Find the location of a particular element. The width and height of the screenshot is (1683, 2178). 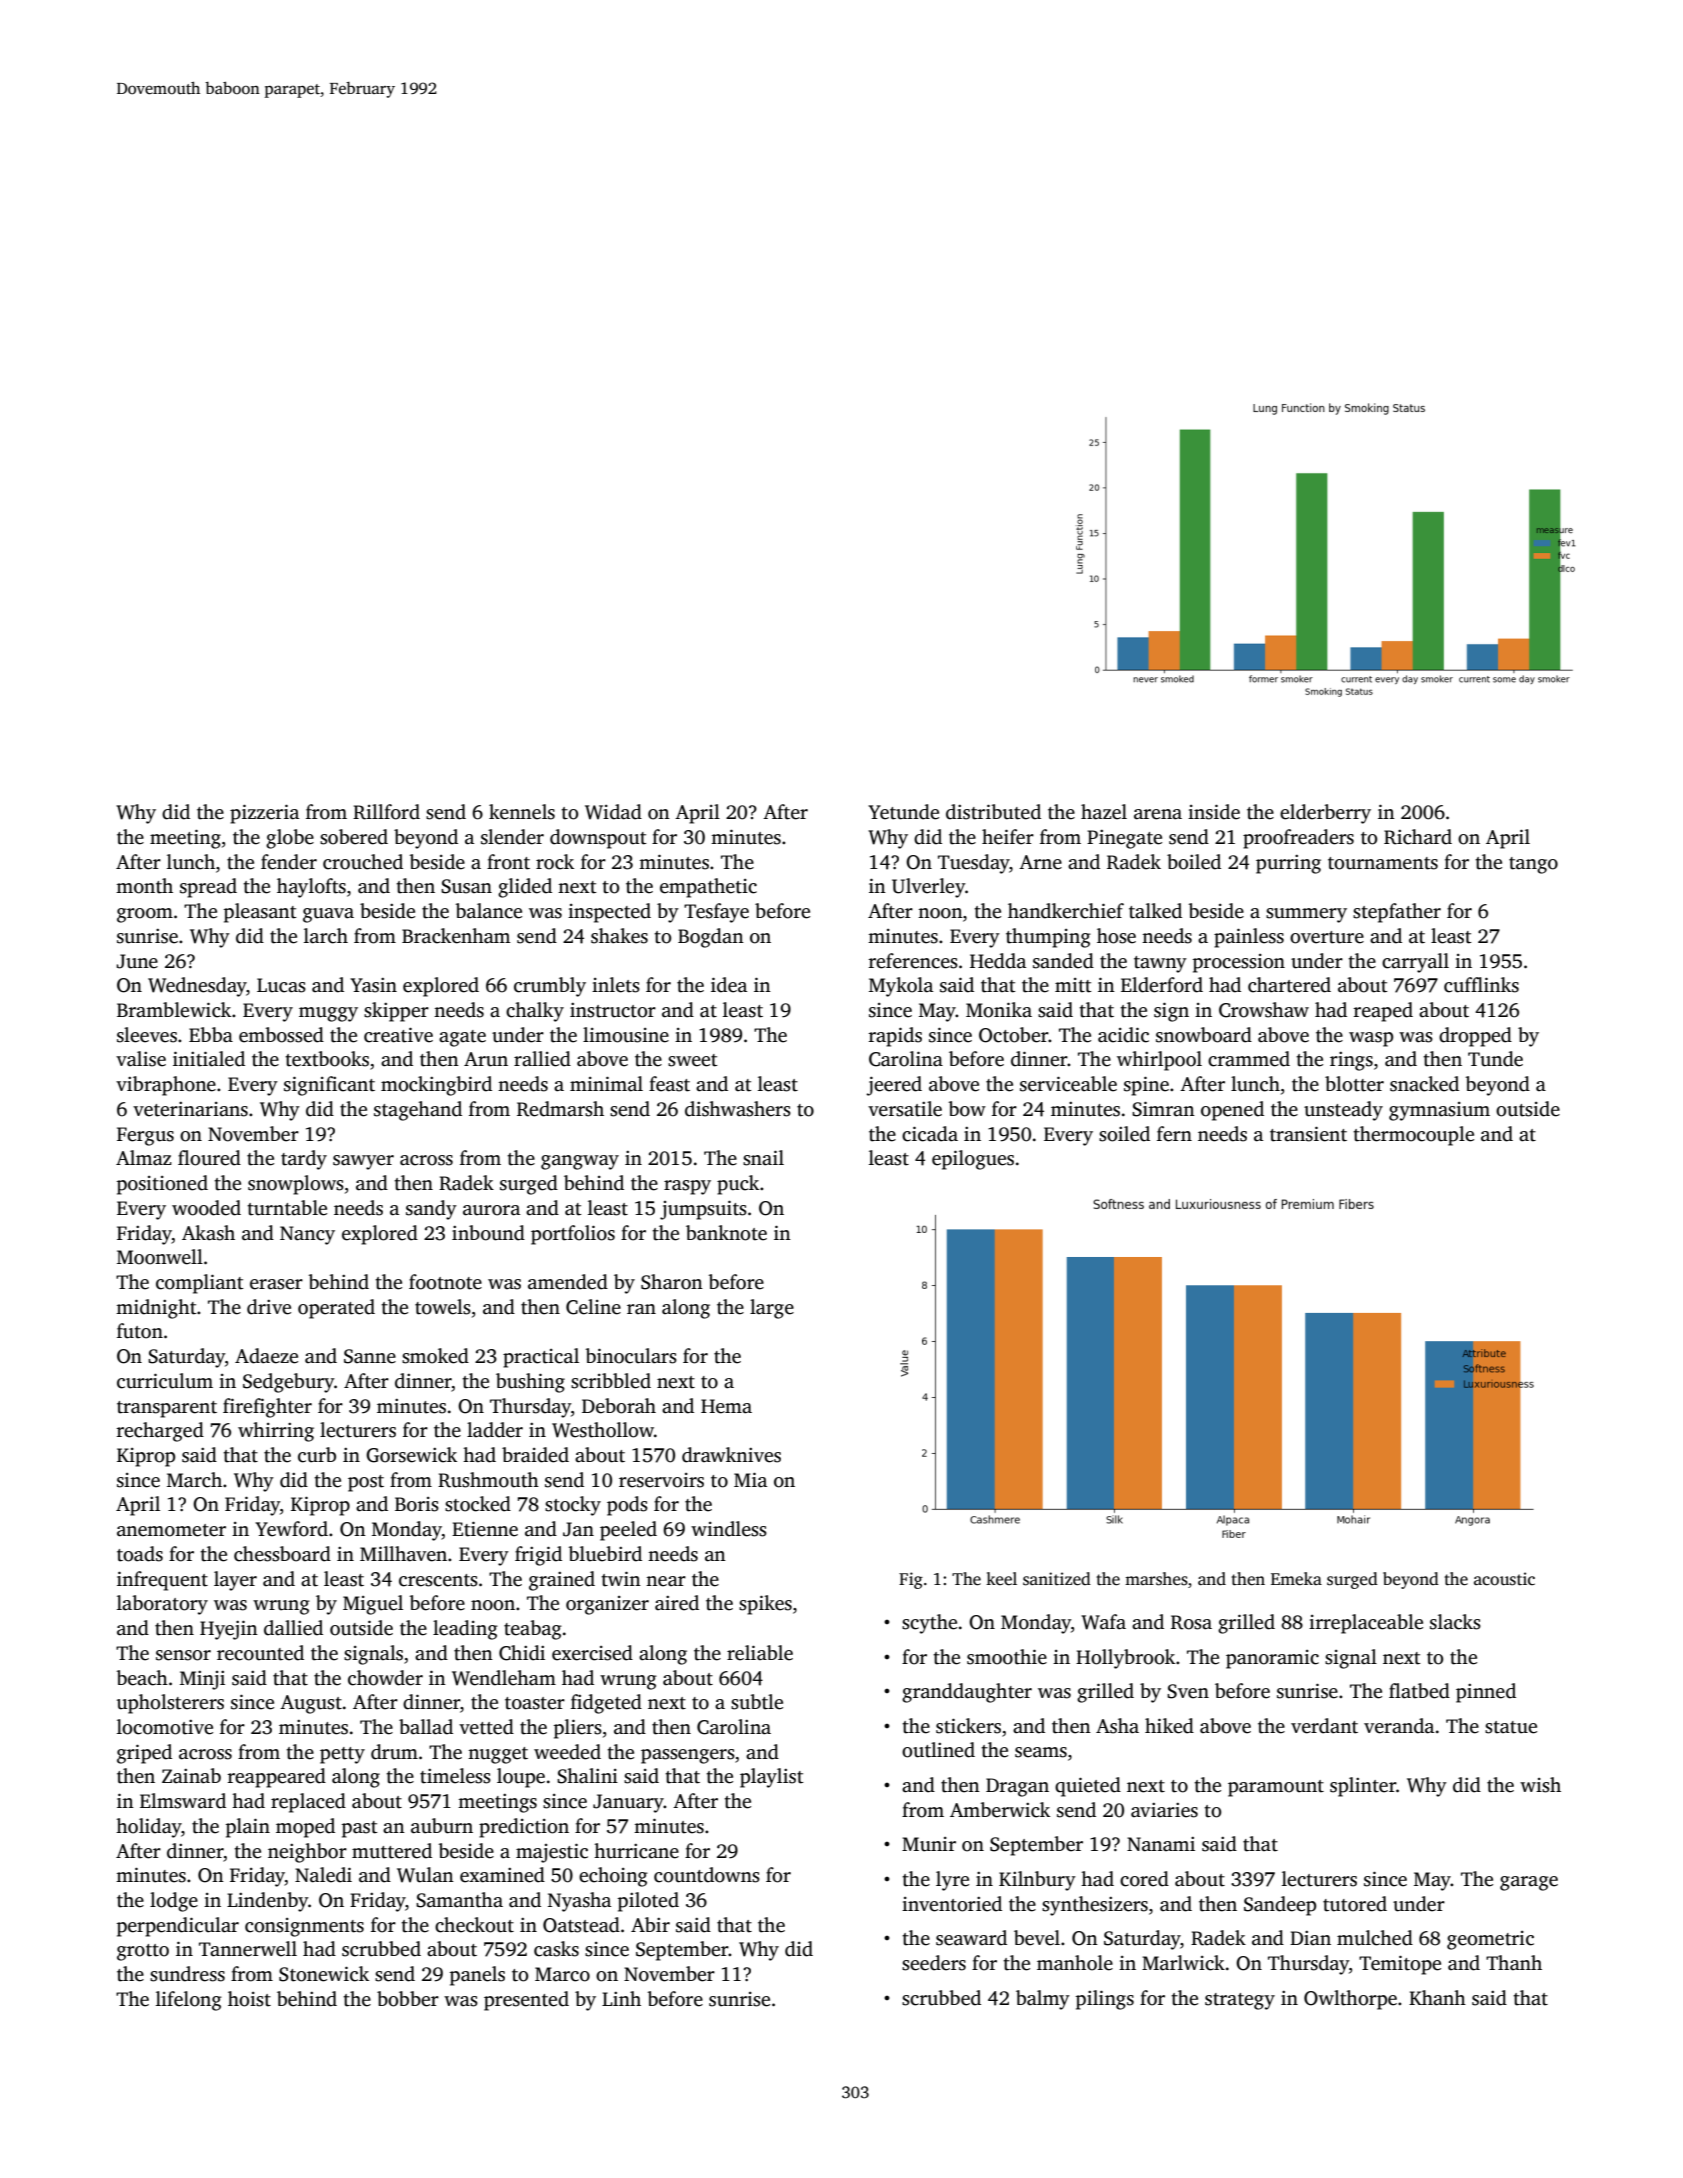

inbound is located at coordinates (488, 1233).
